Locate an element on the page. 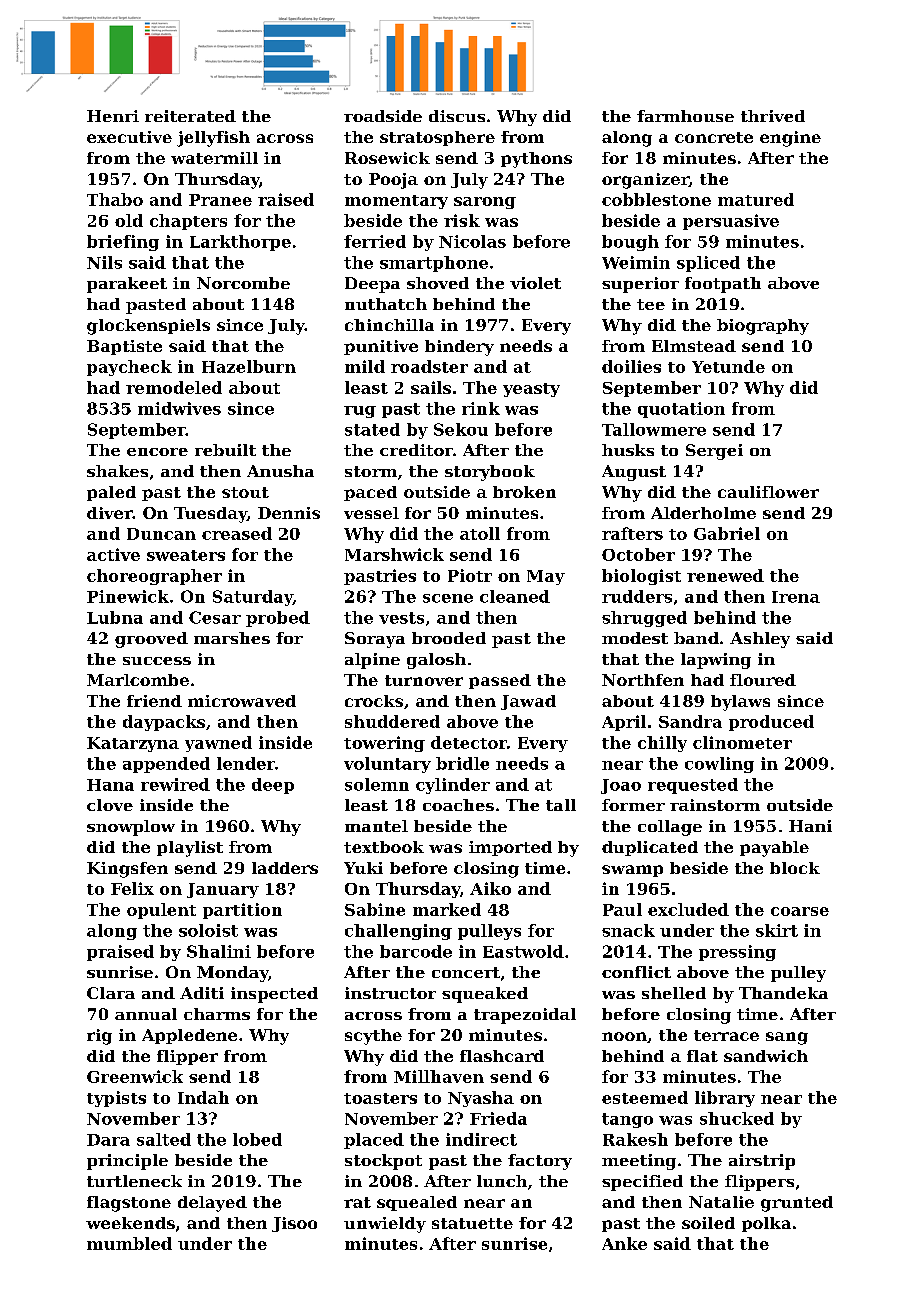 This document has height=1308, width=924. Soraya is located at coordinates (375, 640).
